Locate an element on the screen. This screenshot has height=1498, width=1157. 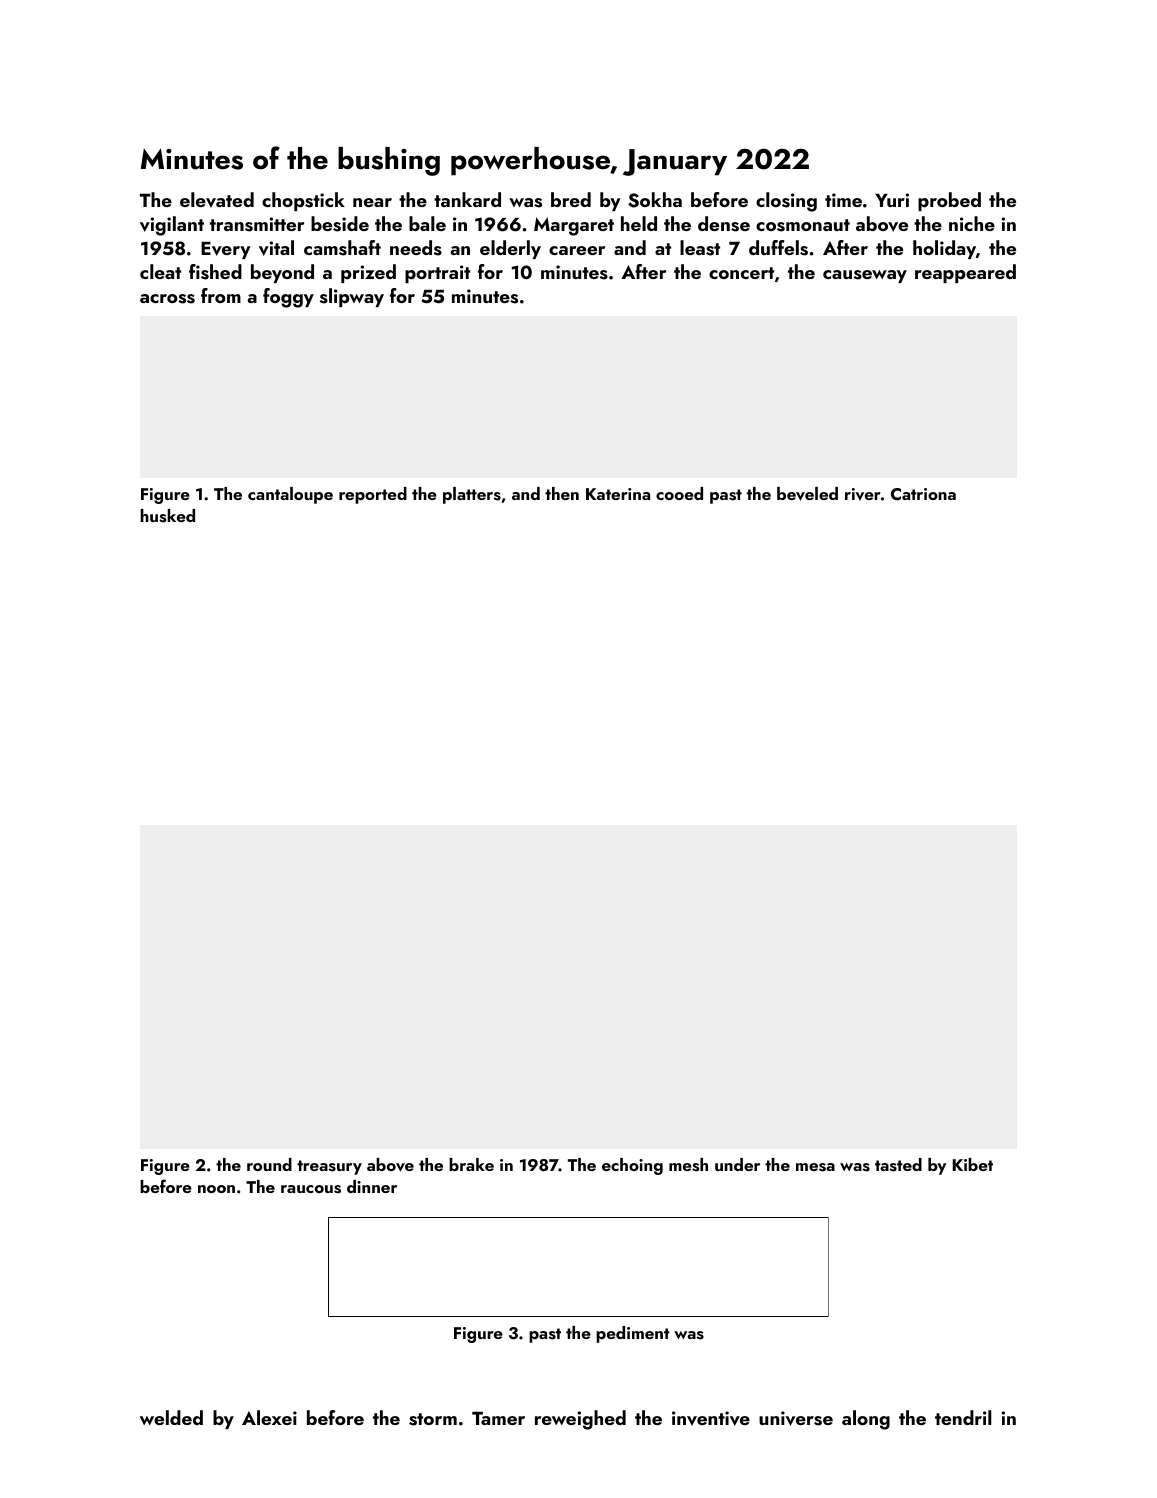
Katerina is located at coordinates (618, 494).
